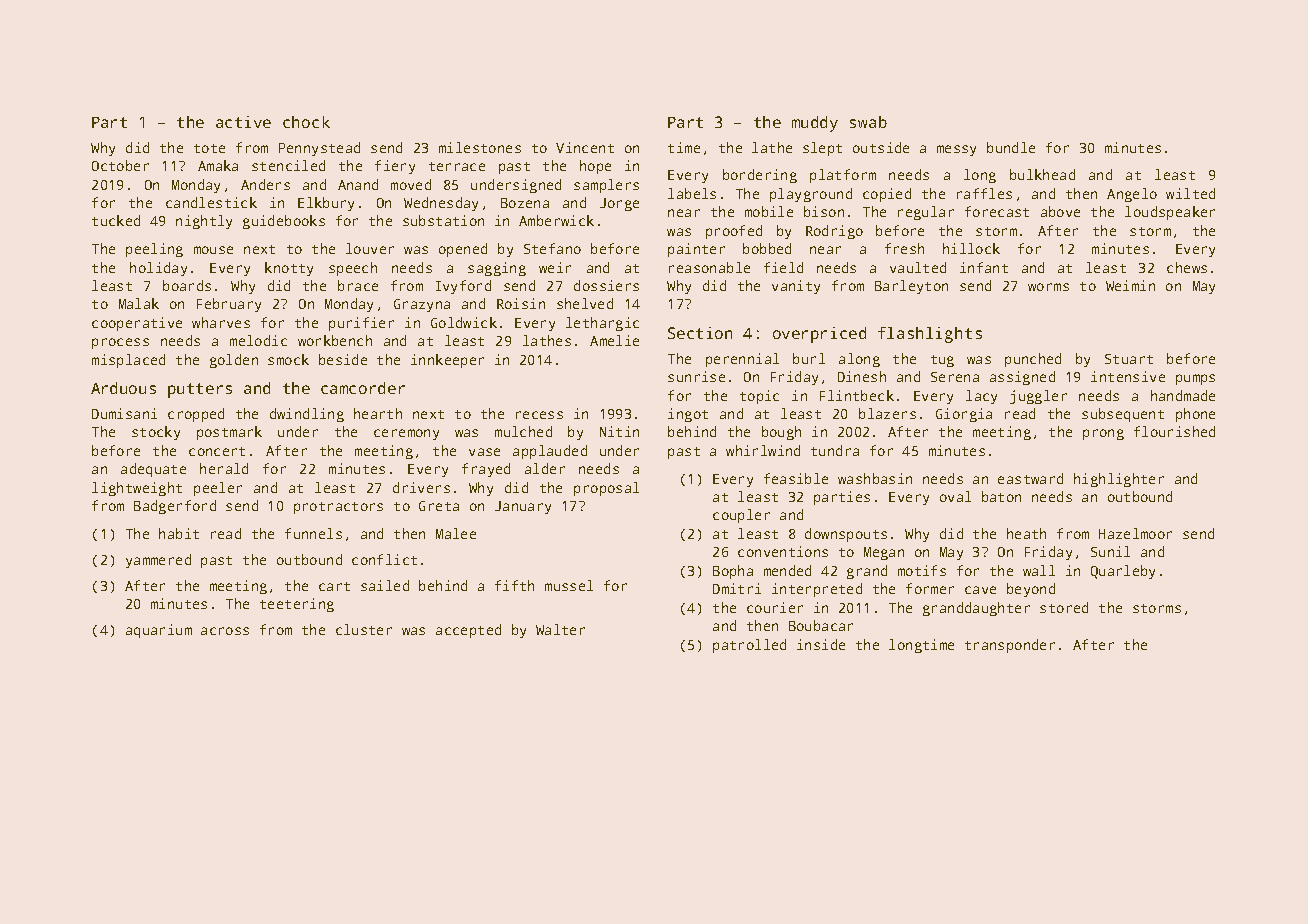 Image resolution: width=1308 pixels, height=924 pixels. I want to click on speech, so click(353, 269).
